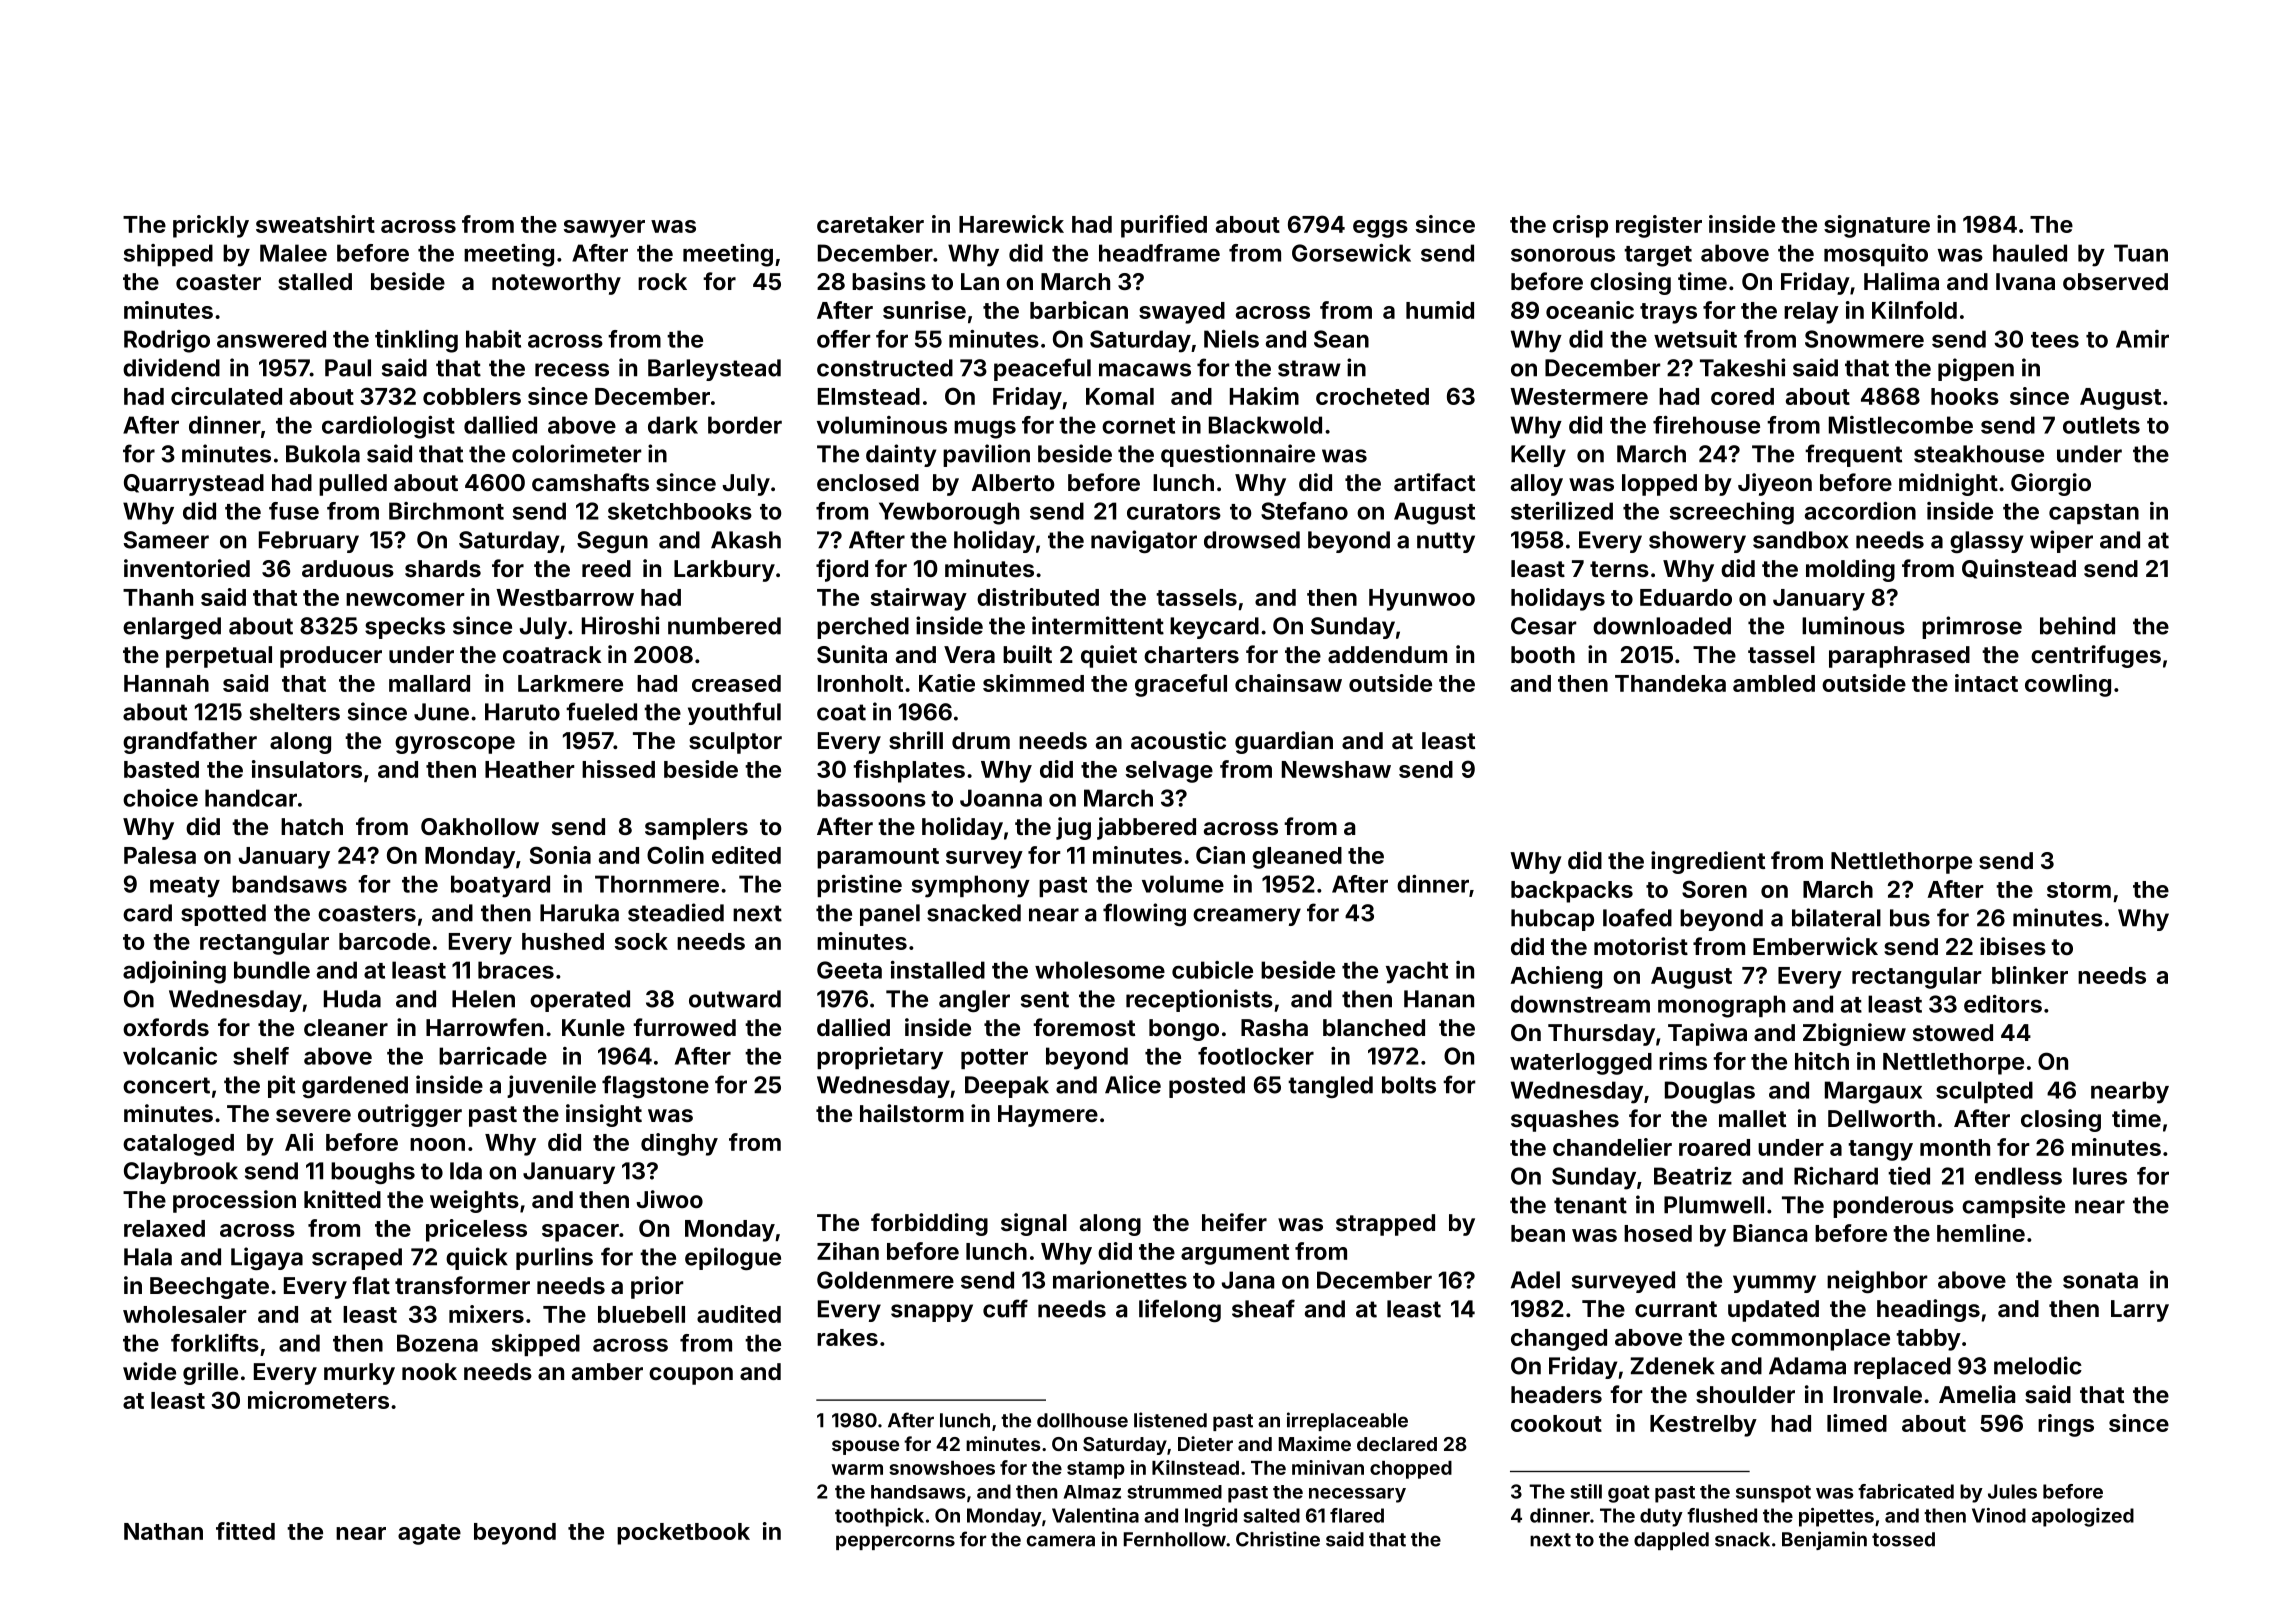 Image resolution: width=2292 pixels, height=1620 pixels. What do you see at coordinates (1013, 482) in the image?
I see `Alberto` at bounding box center [1013, 482].
